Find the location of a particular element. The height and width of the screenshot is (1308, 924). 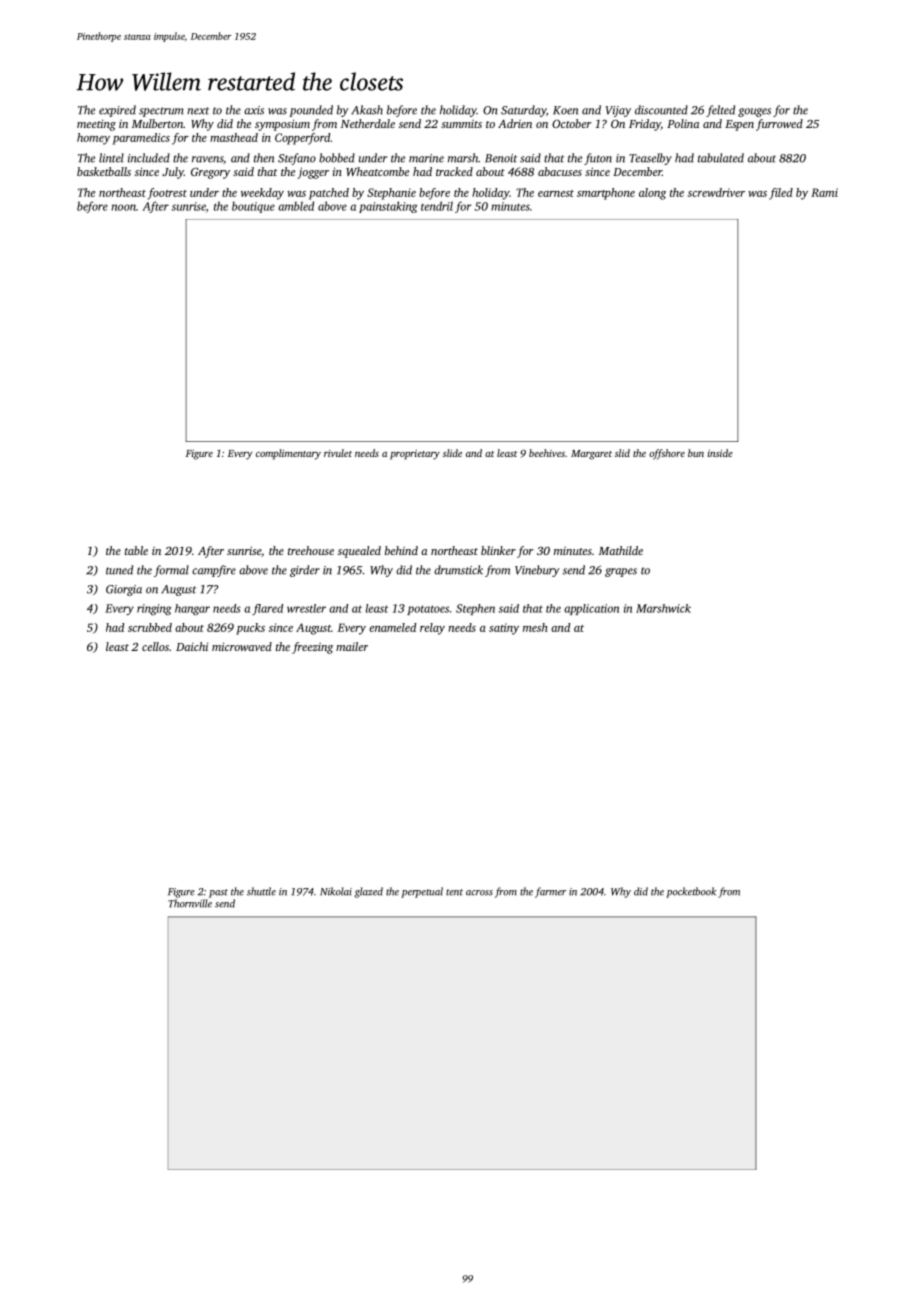

tendril is located at coordinates (437, 206).
